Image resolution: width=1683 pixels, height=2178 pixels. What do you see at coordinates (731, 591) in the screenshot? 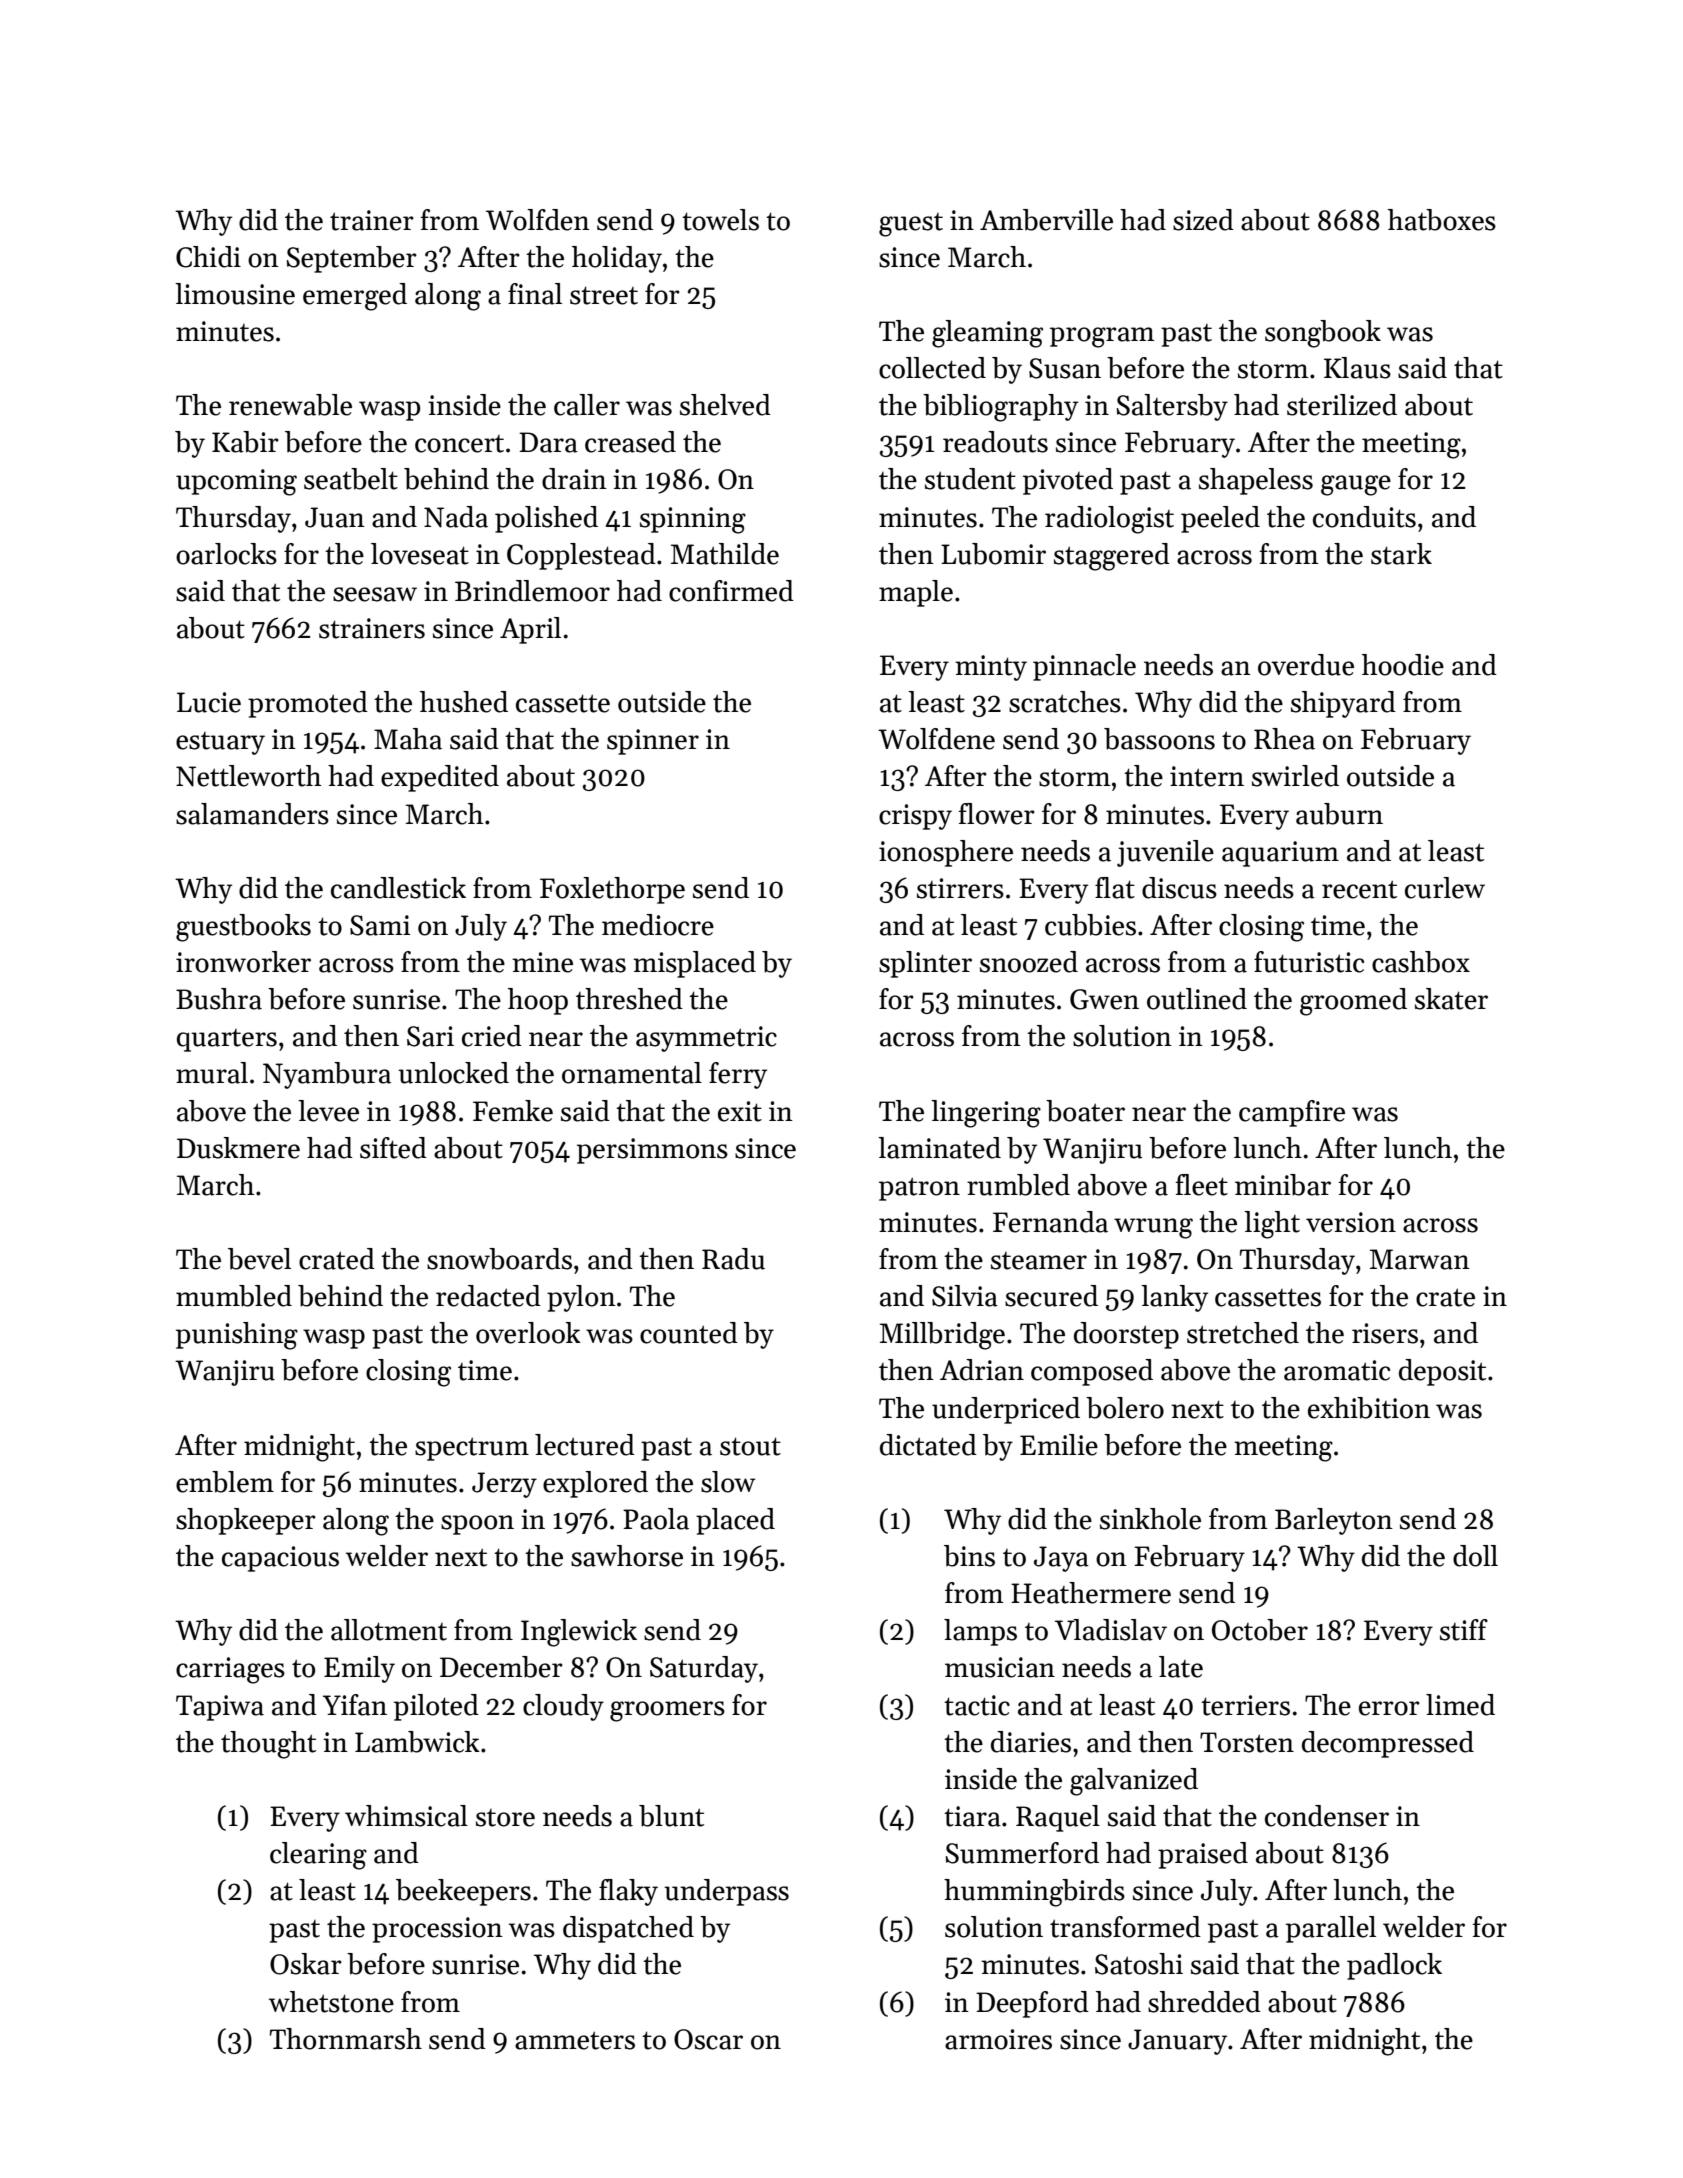
I see `confirmed` at bounding box center [731, 591].
